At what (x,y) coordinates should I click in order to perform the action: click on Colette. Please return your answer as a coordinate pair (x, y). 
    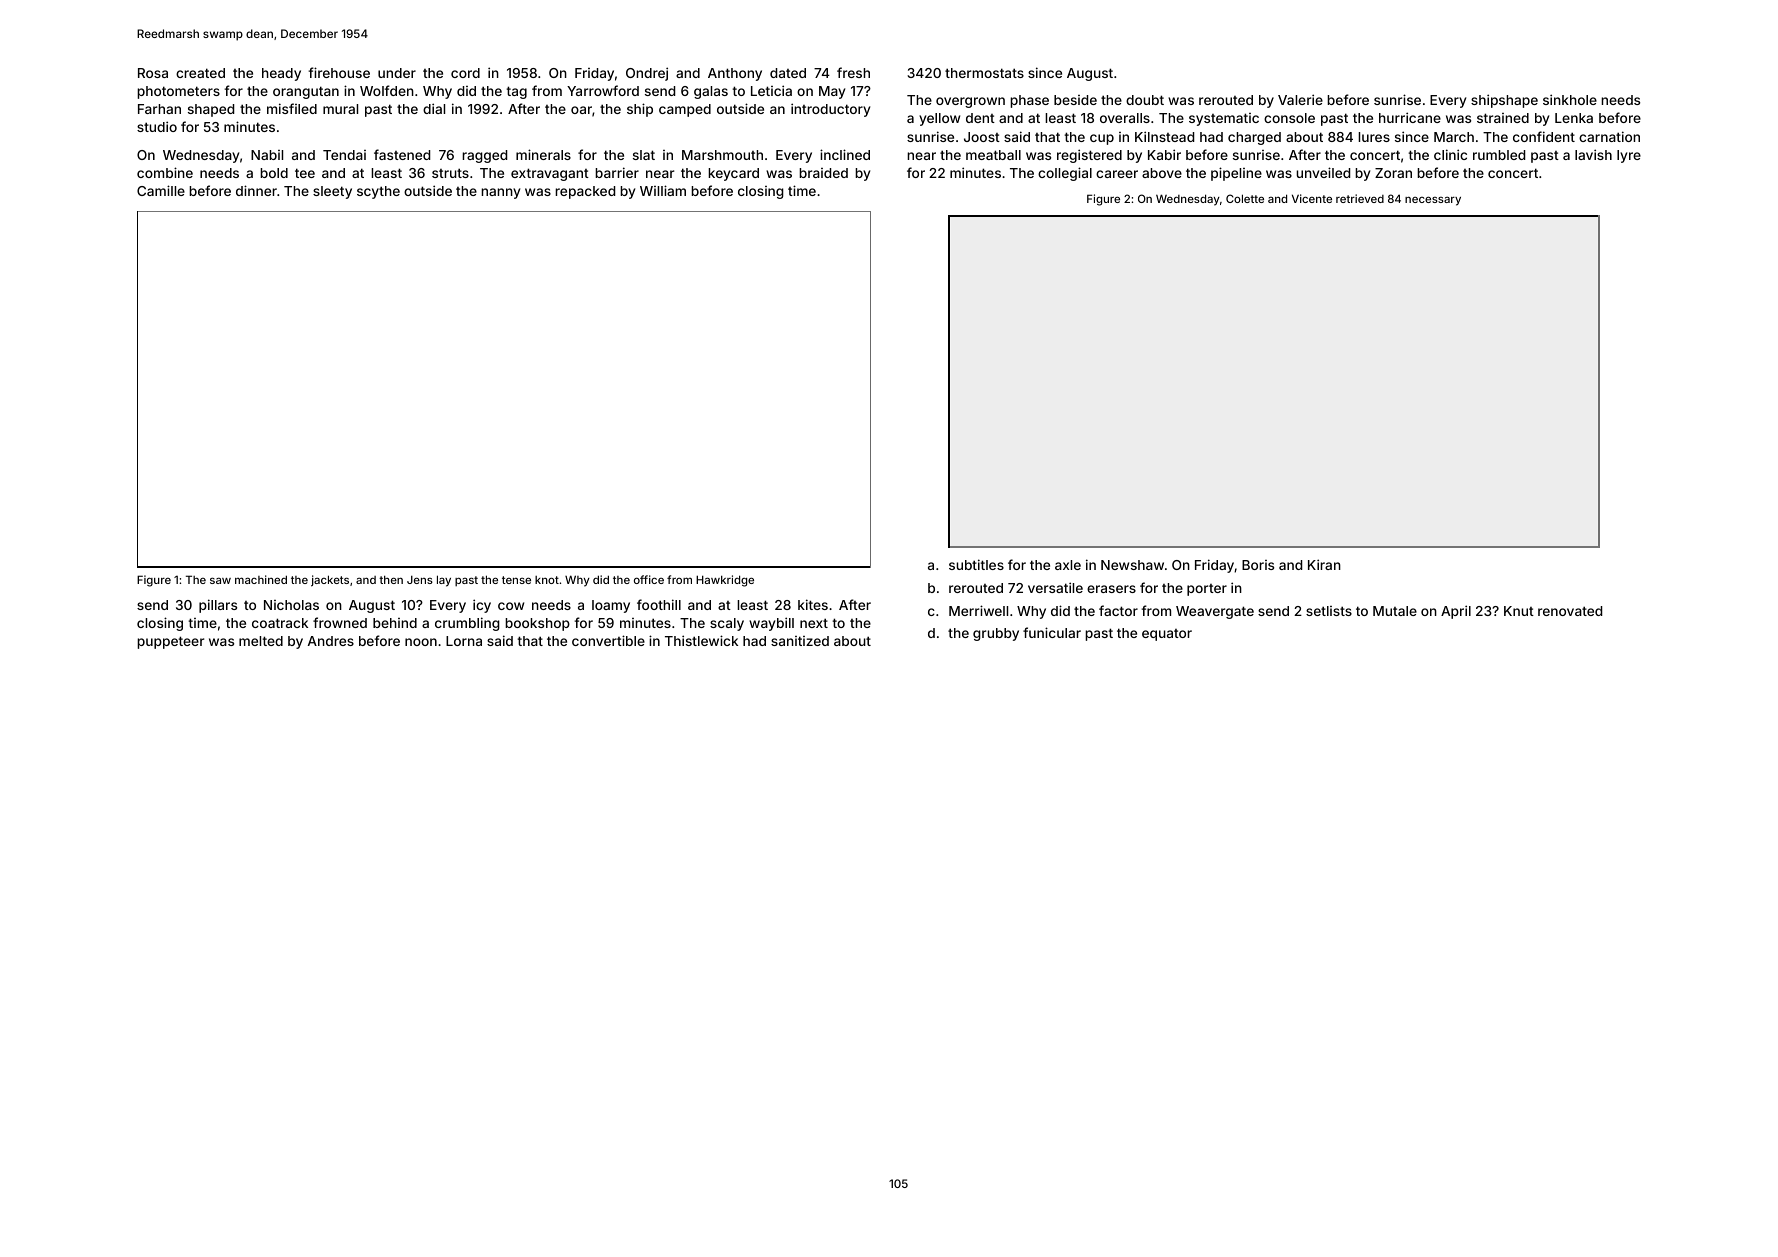
    Looking at the image, I should click on (1245, 198).
